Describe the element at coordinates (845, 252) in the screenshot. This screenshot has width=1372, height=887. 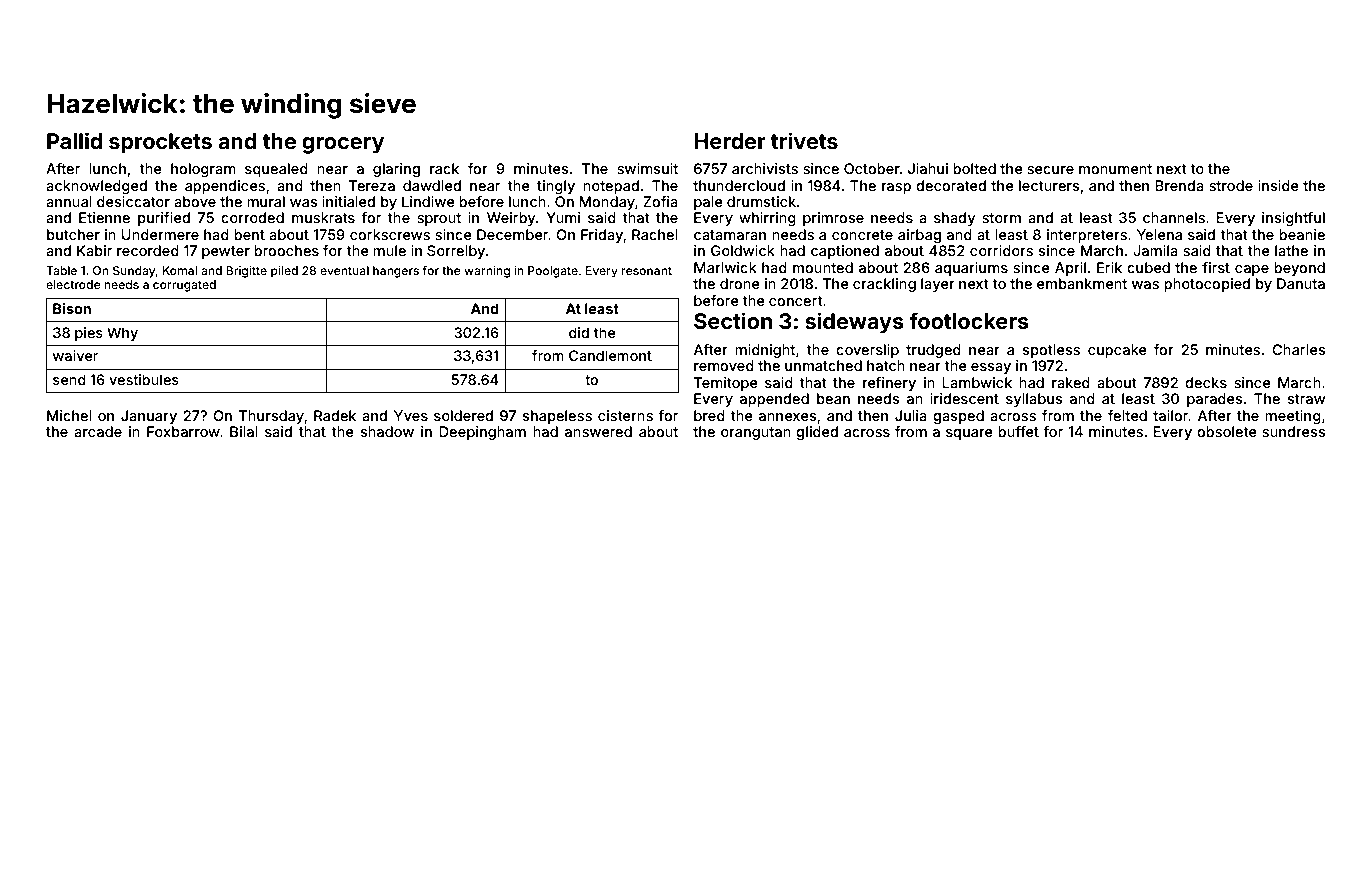
I see `captioned` at that location.
